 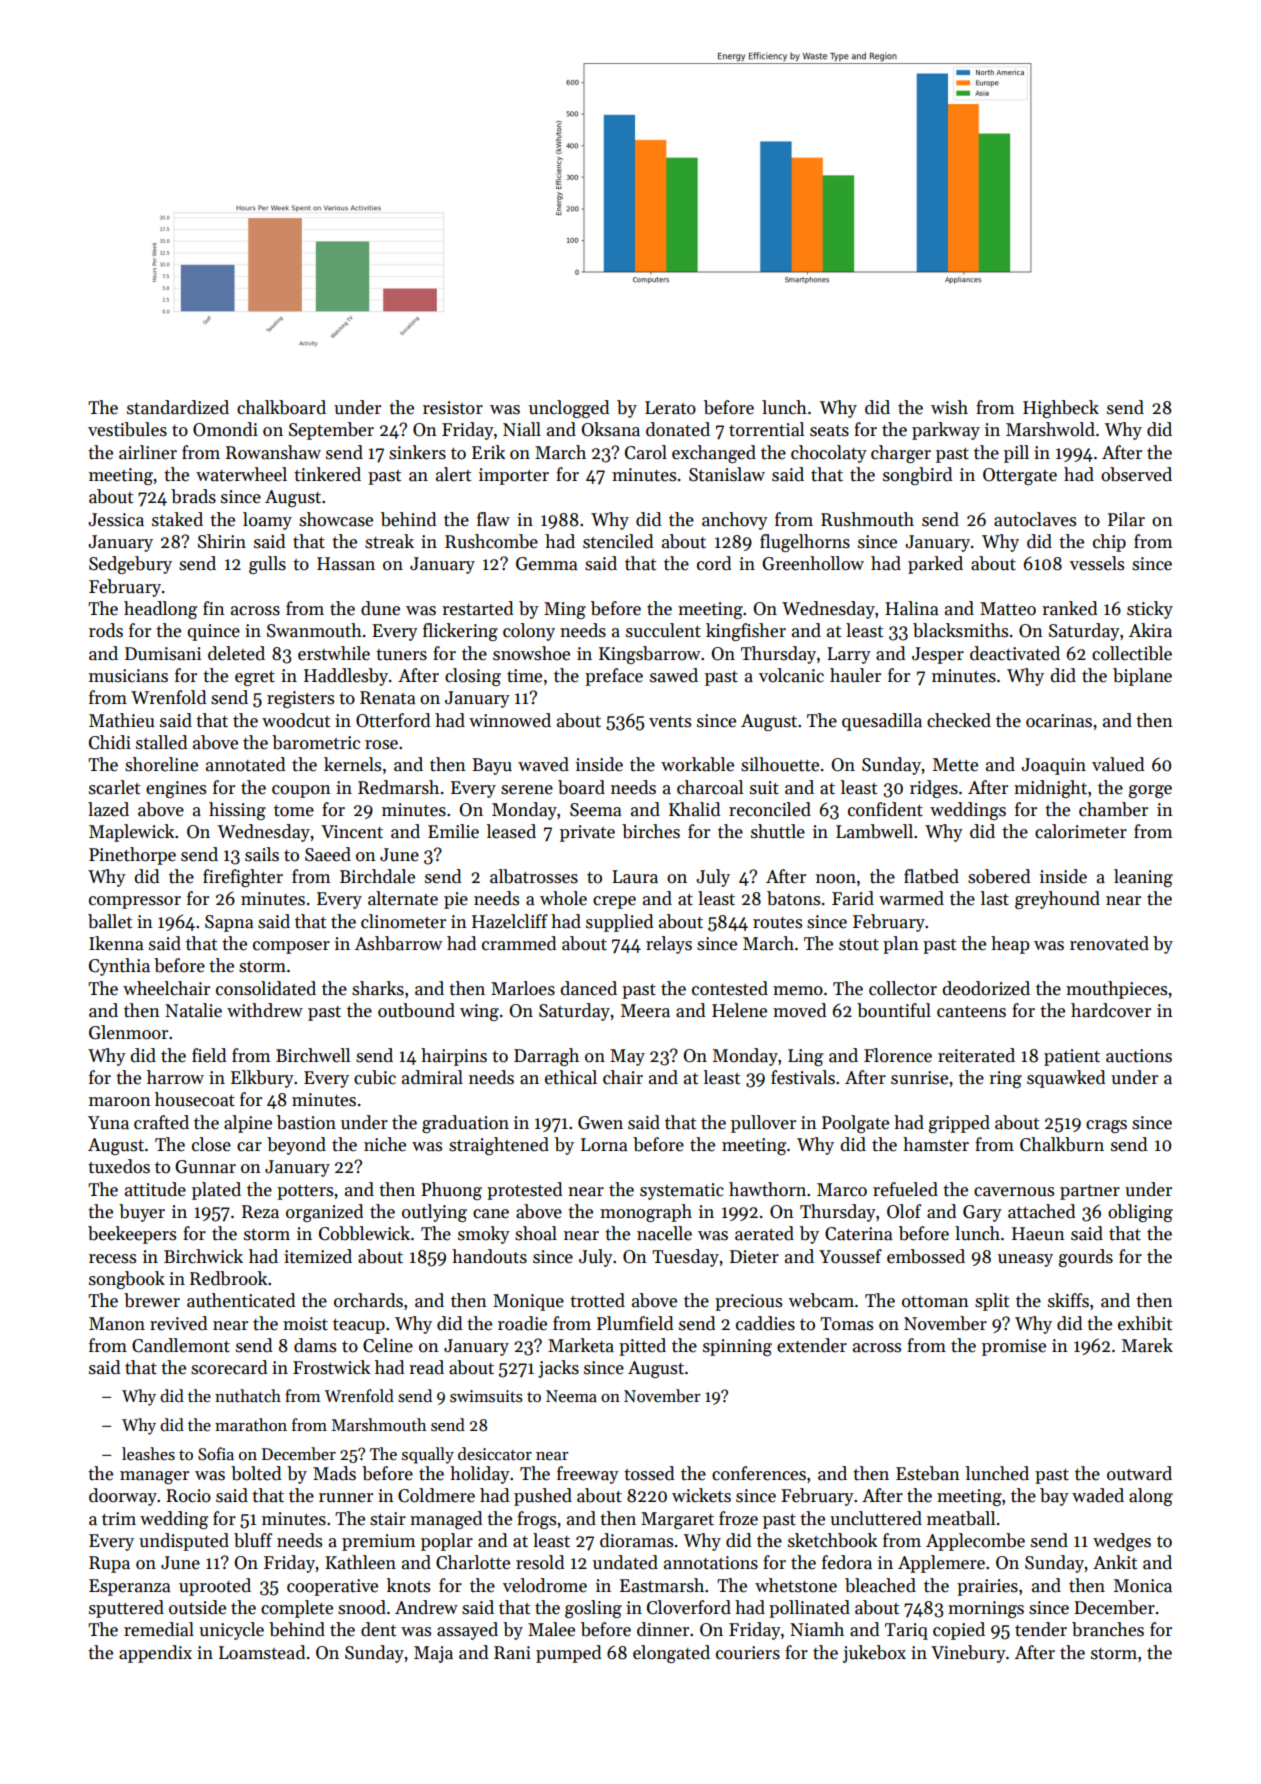 I want to click on remedial, so click(x=159, y=1629).
